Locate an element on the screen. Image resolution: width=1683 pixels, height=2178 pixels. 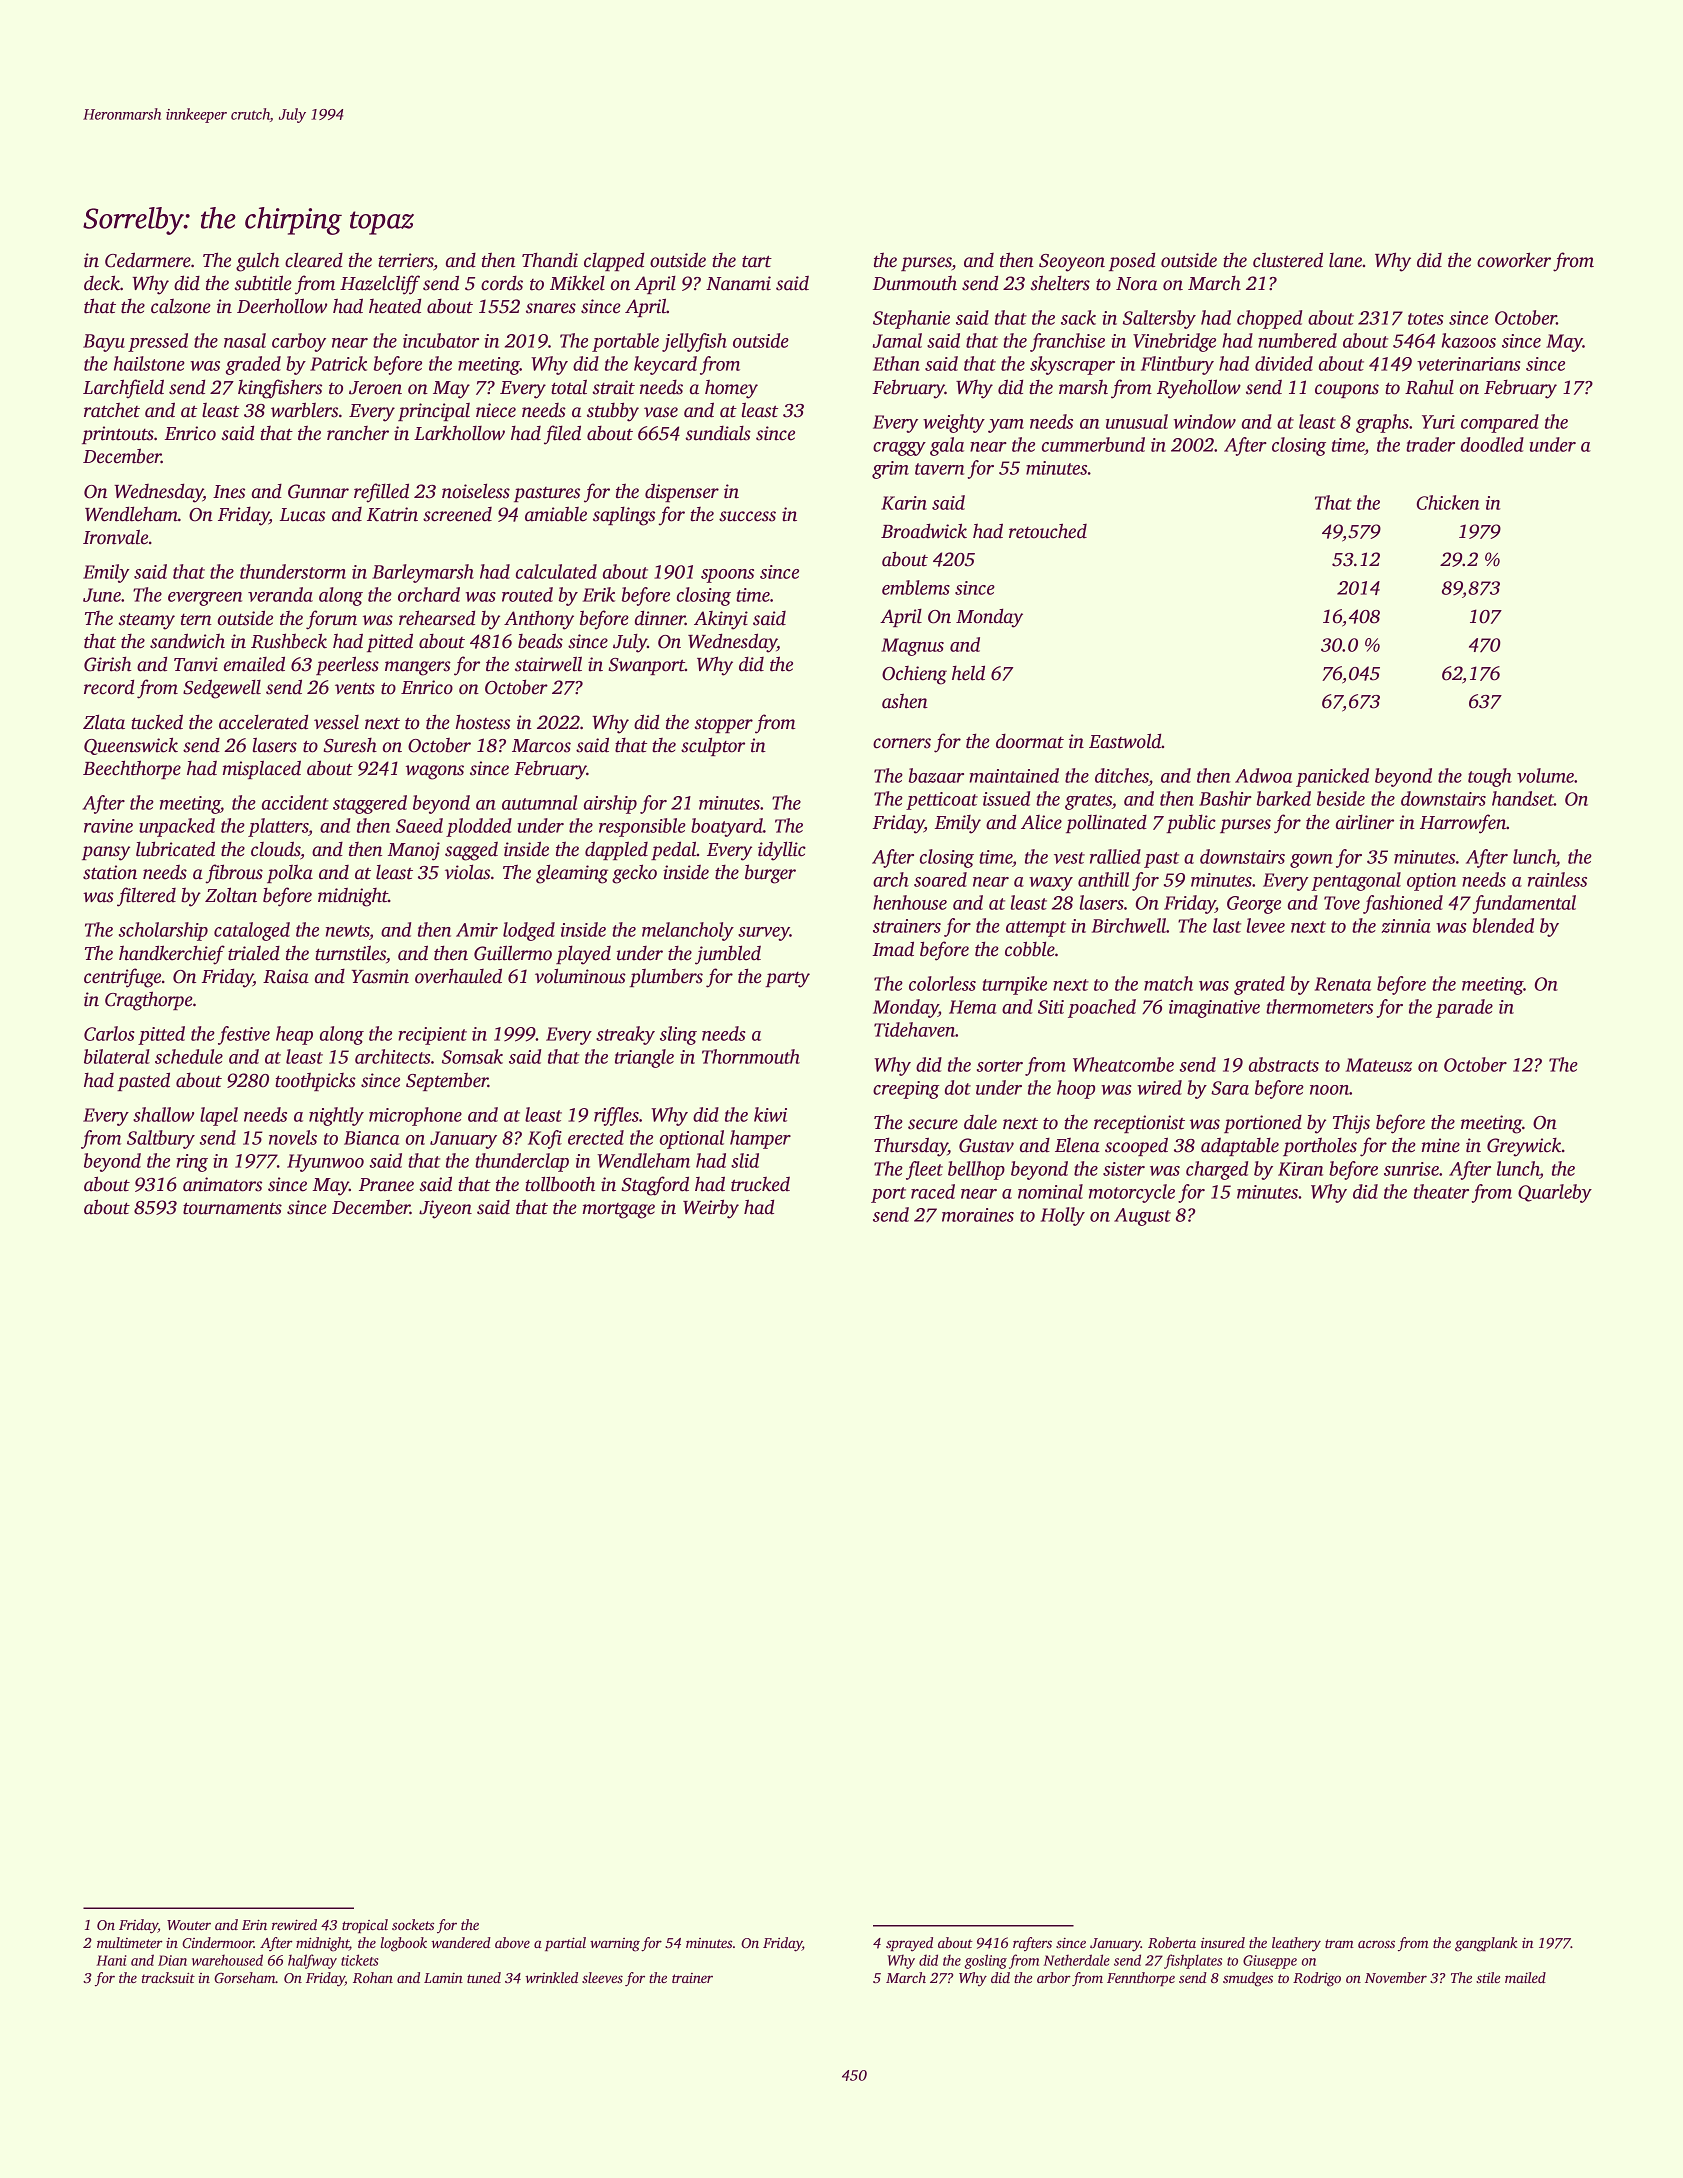
Elena is located at coordinates (1077, 1145).
